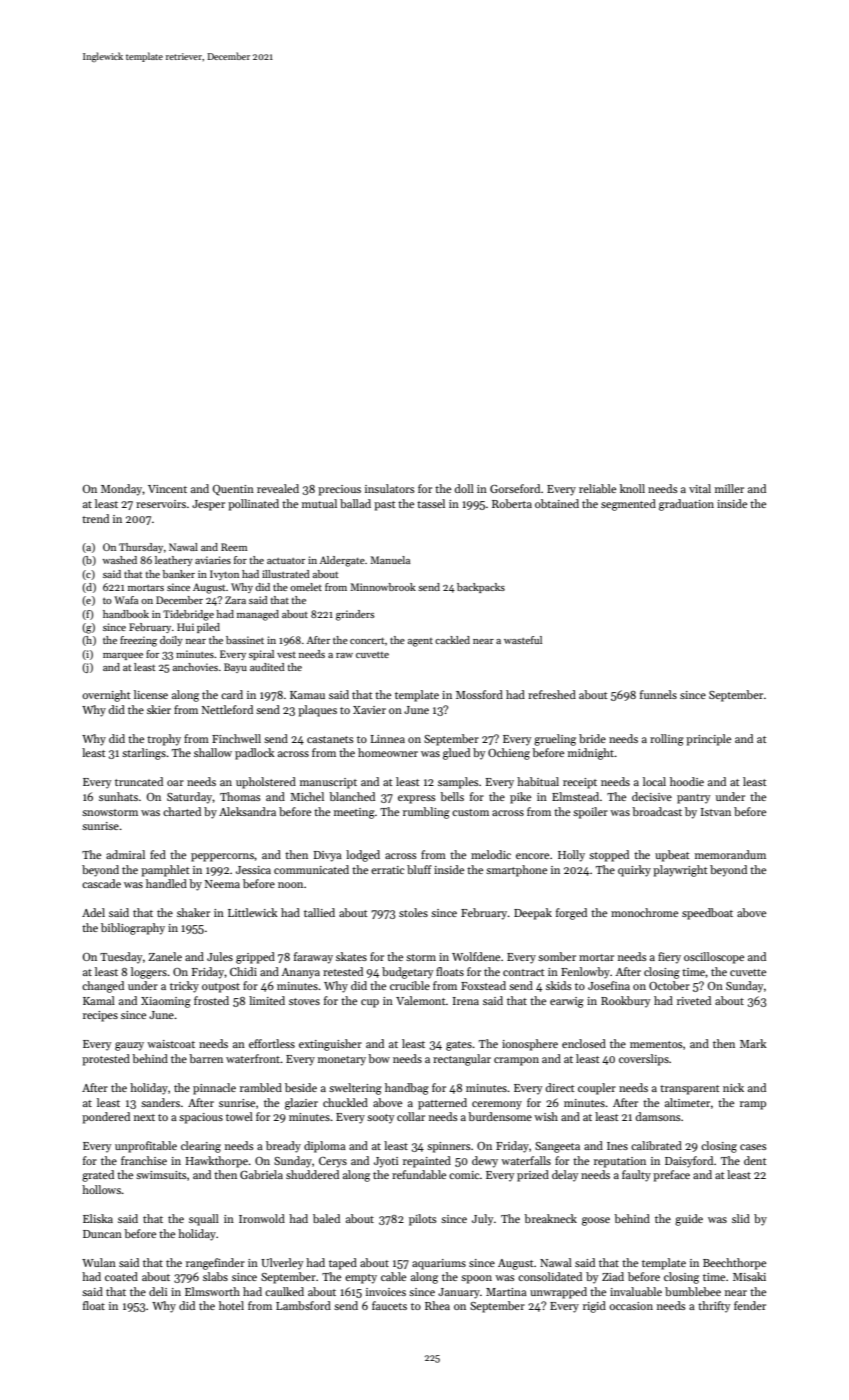 Image resolution: width=849 pixels, height=1400 pixels. What do you see at coordinates (426, 813) in the page?
I see `rumbling` at bounding box center [426, 813].
